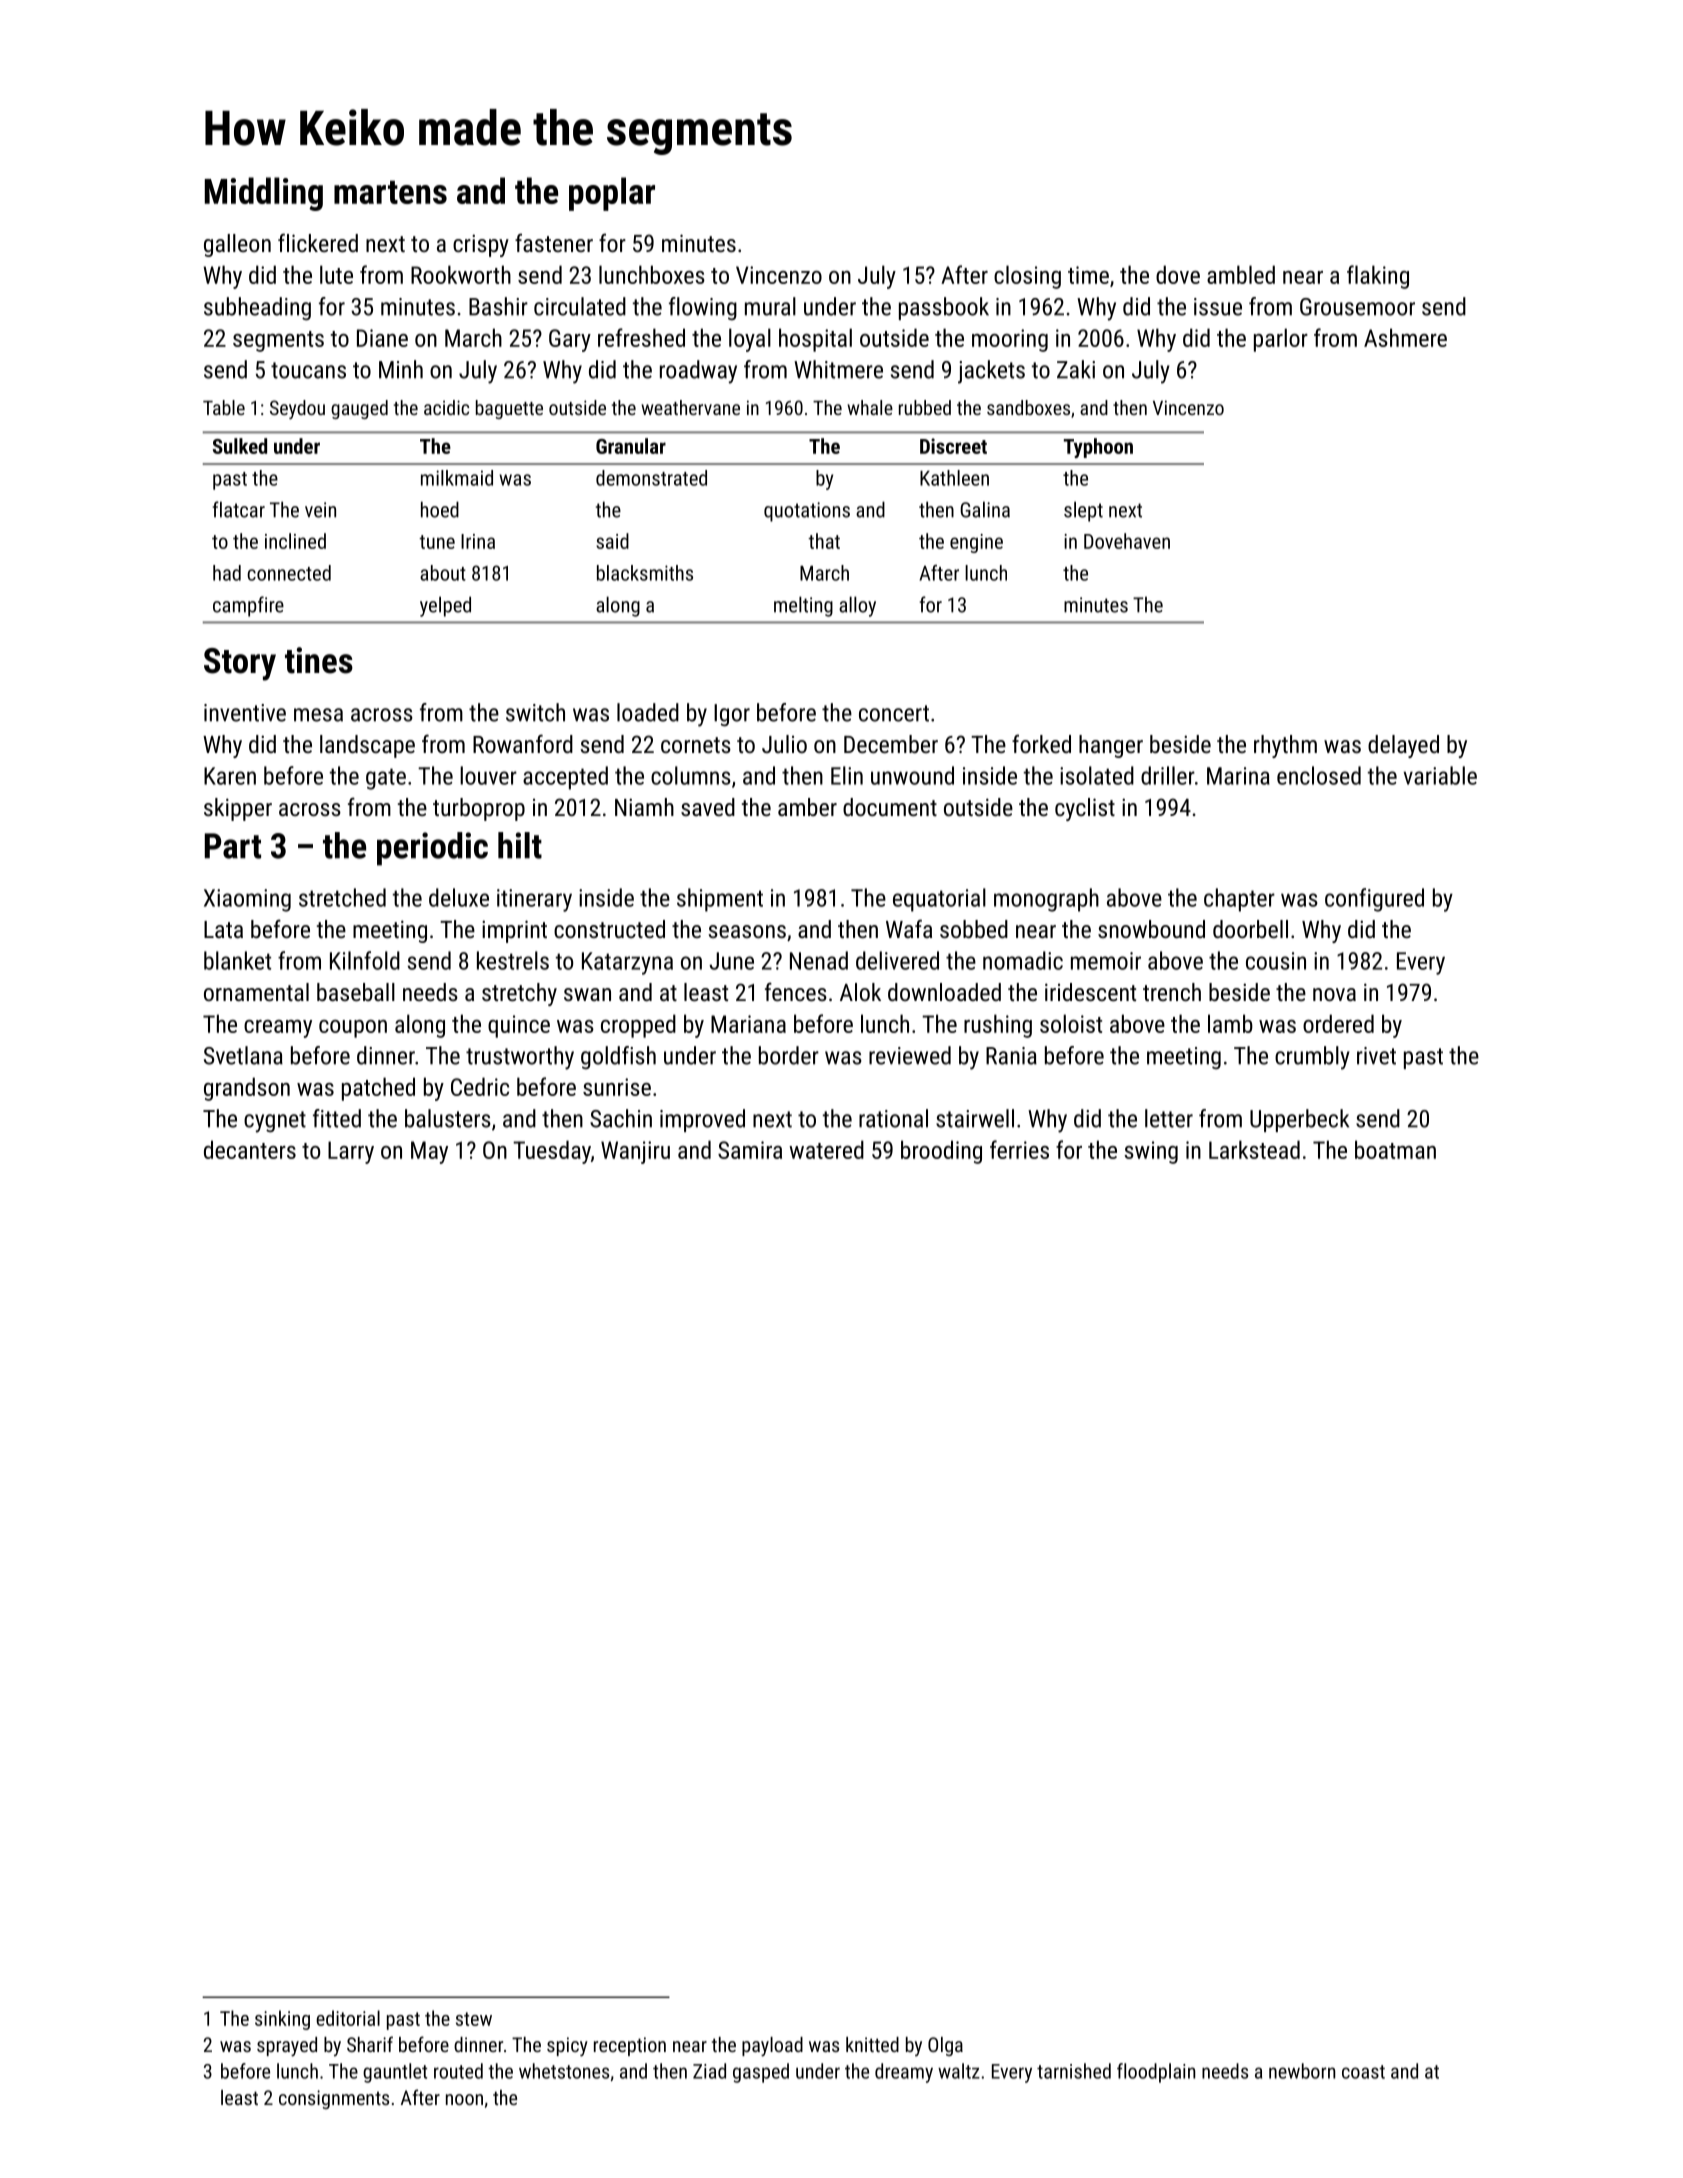  Describe the element at coordinates (826, 1149) in the image. I see `watered` at that location.
